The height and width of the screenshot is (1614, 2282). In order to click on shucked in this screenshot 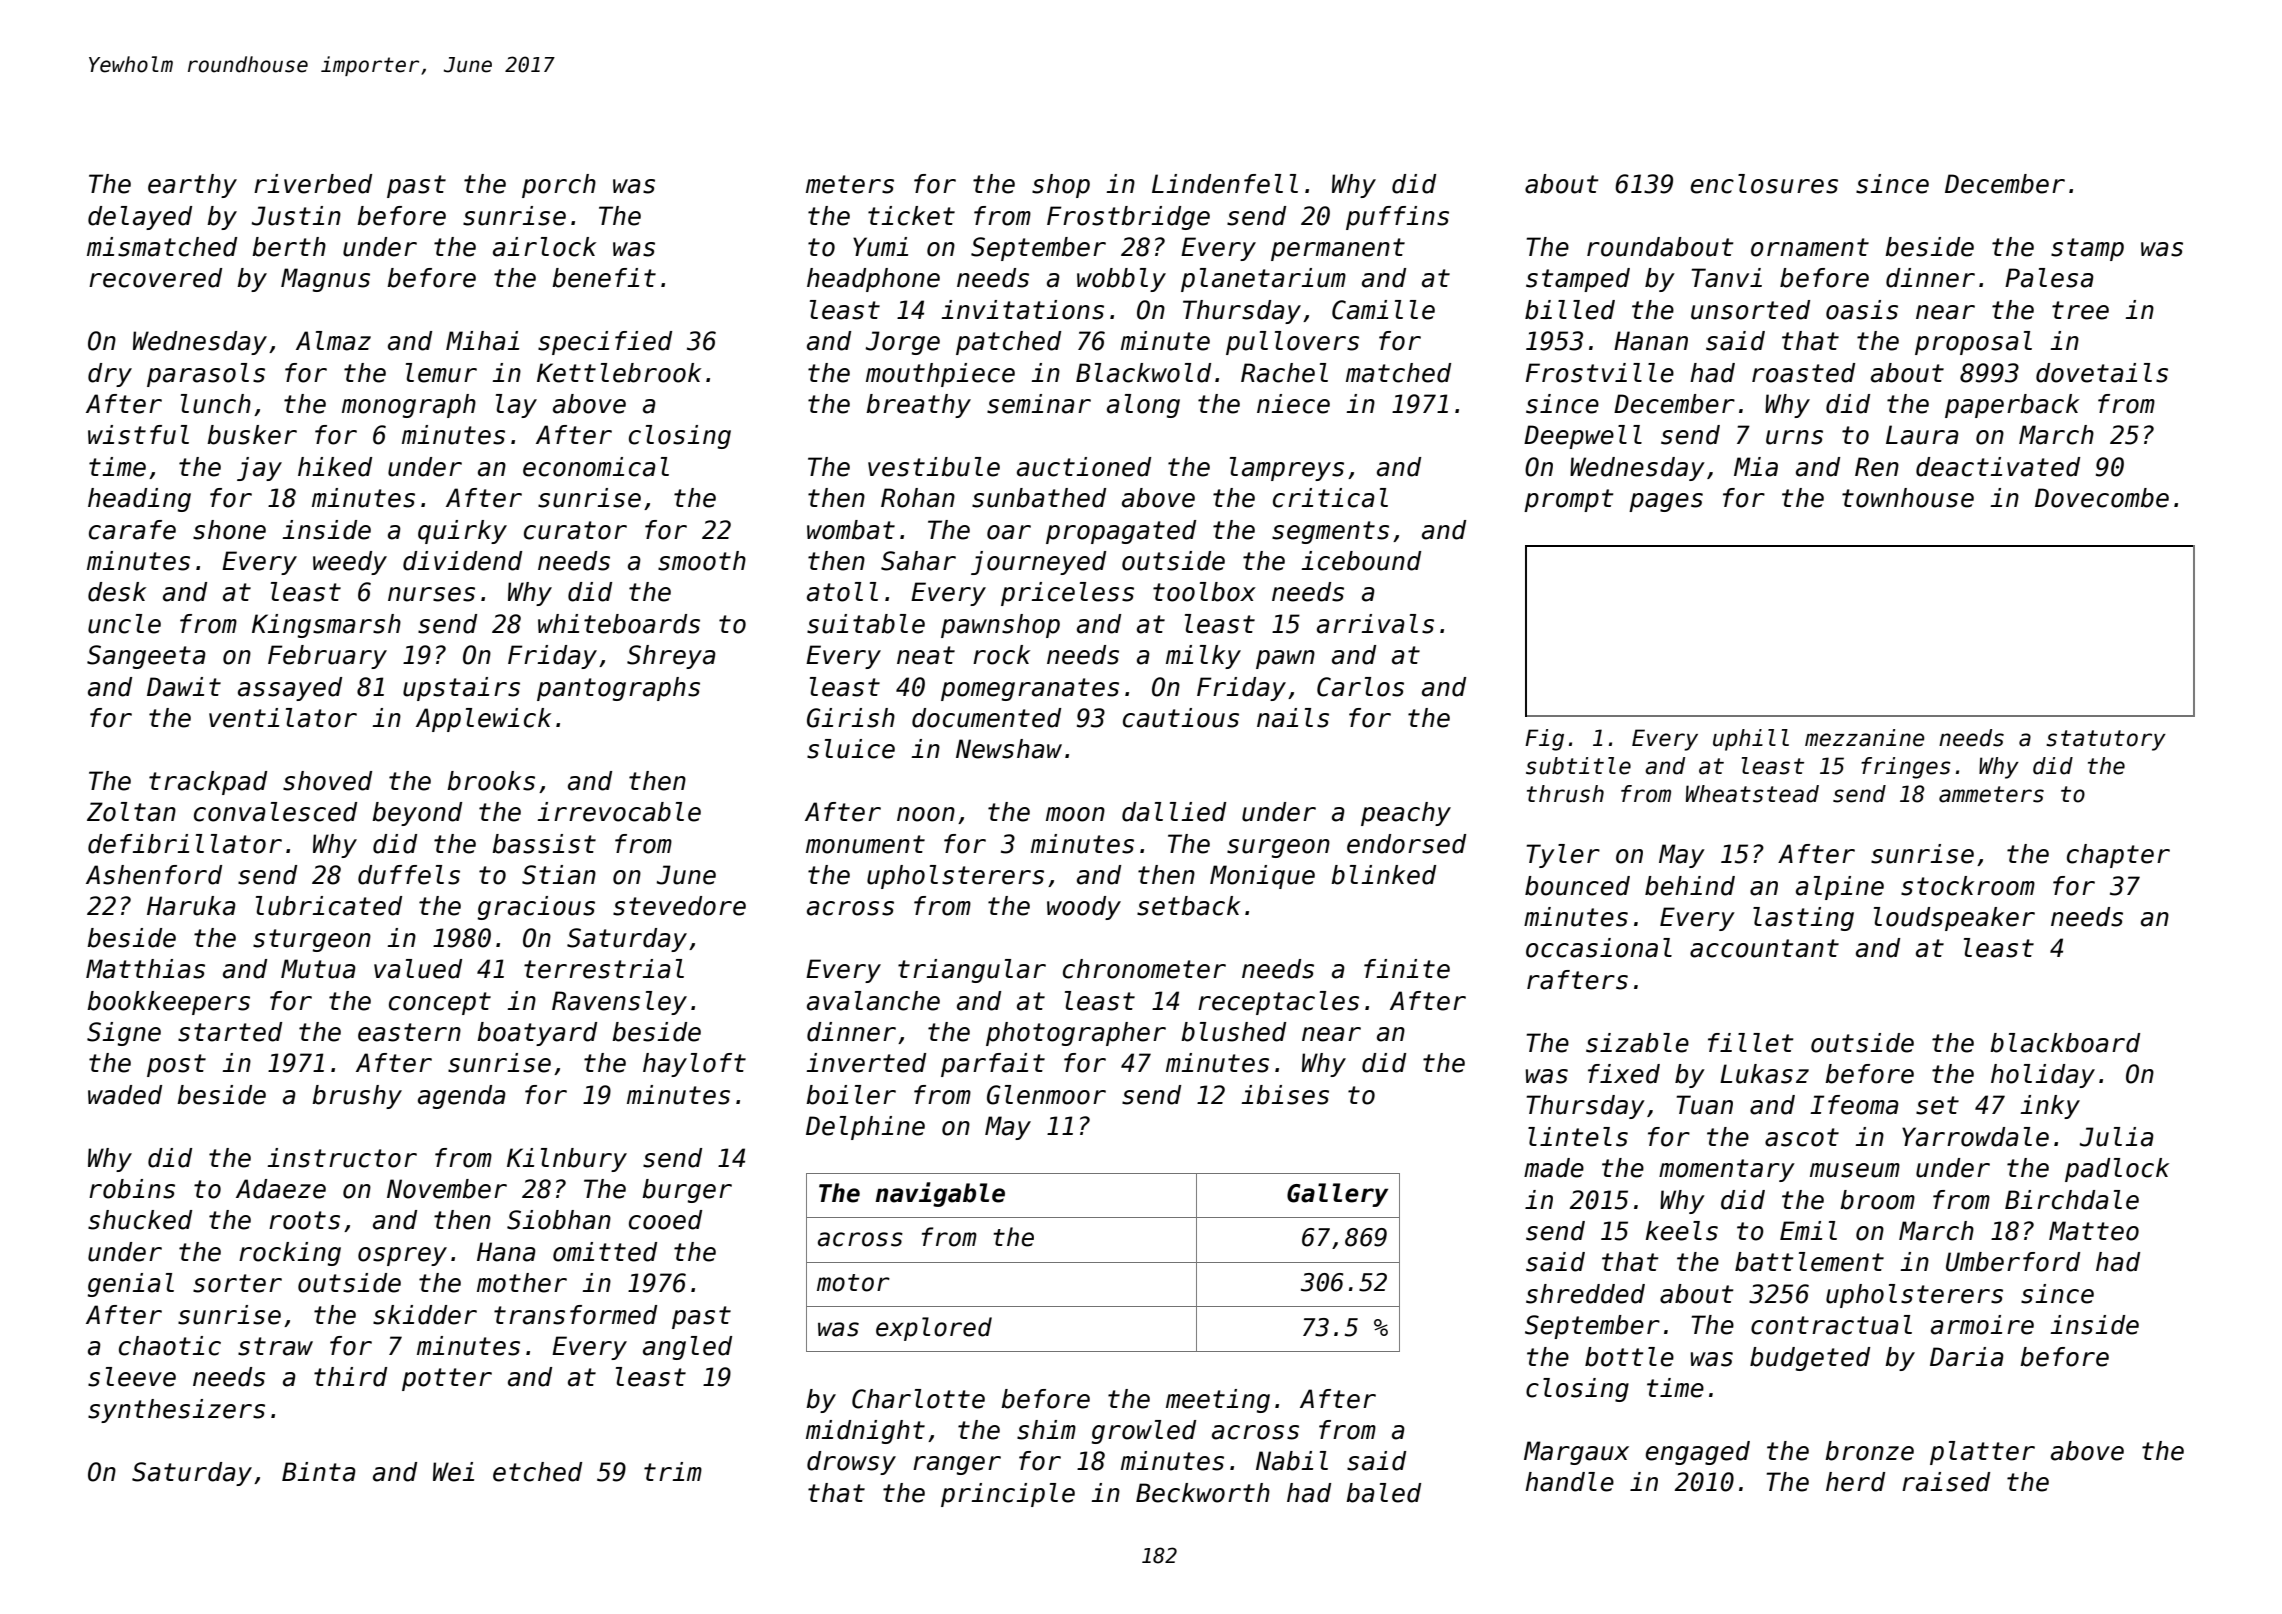, I will do `click(140, 1220)`.
